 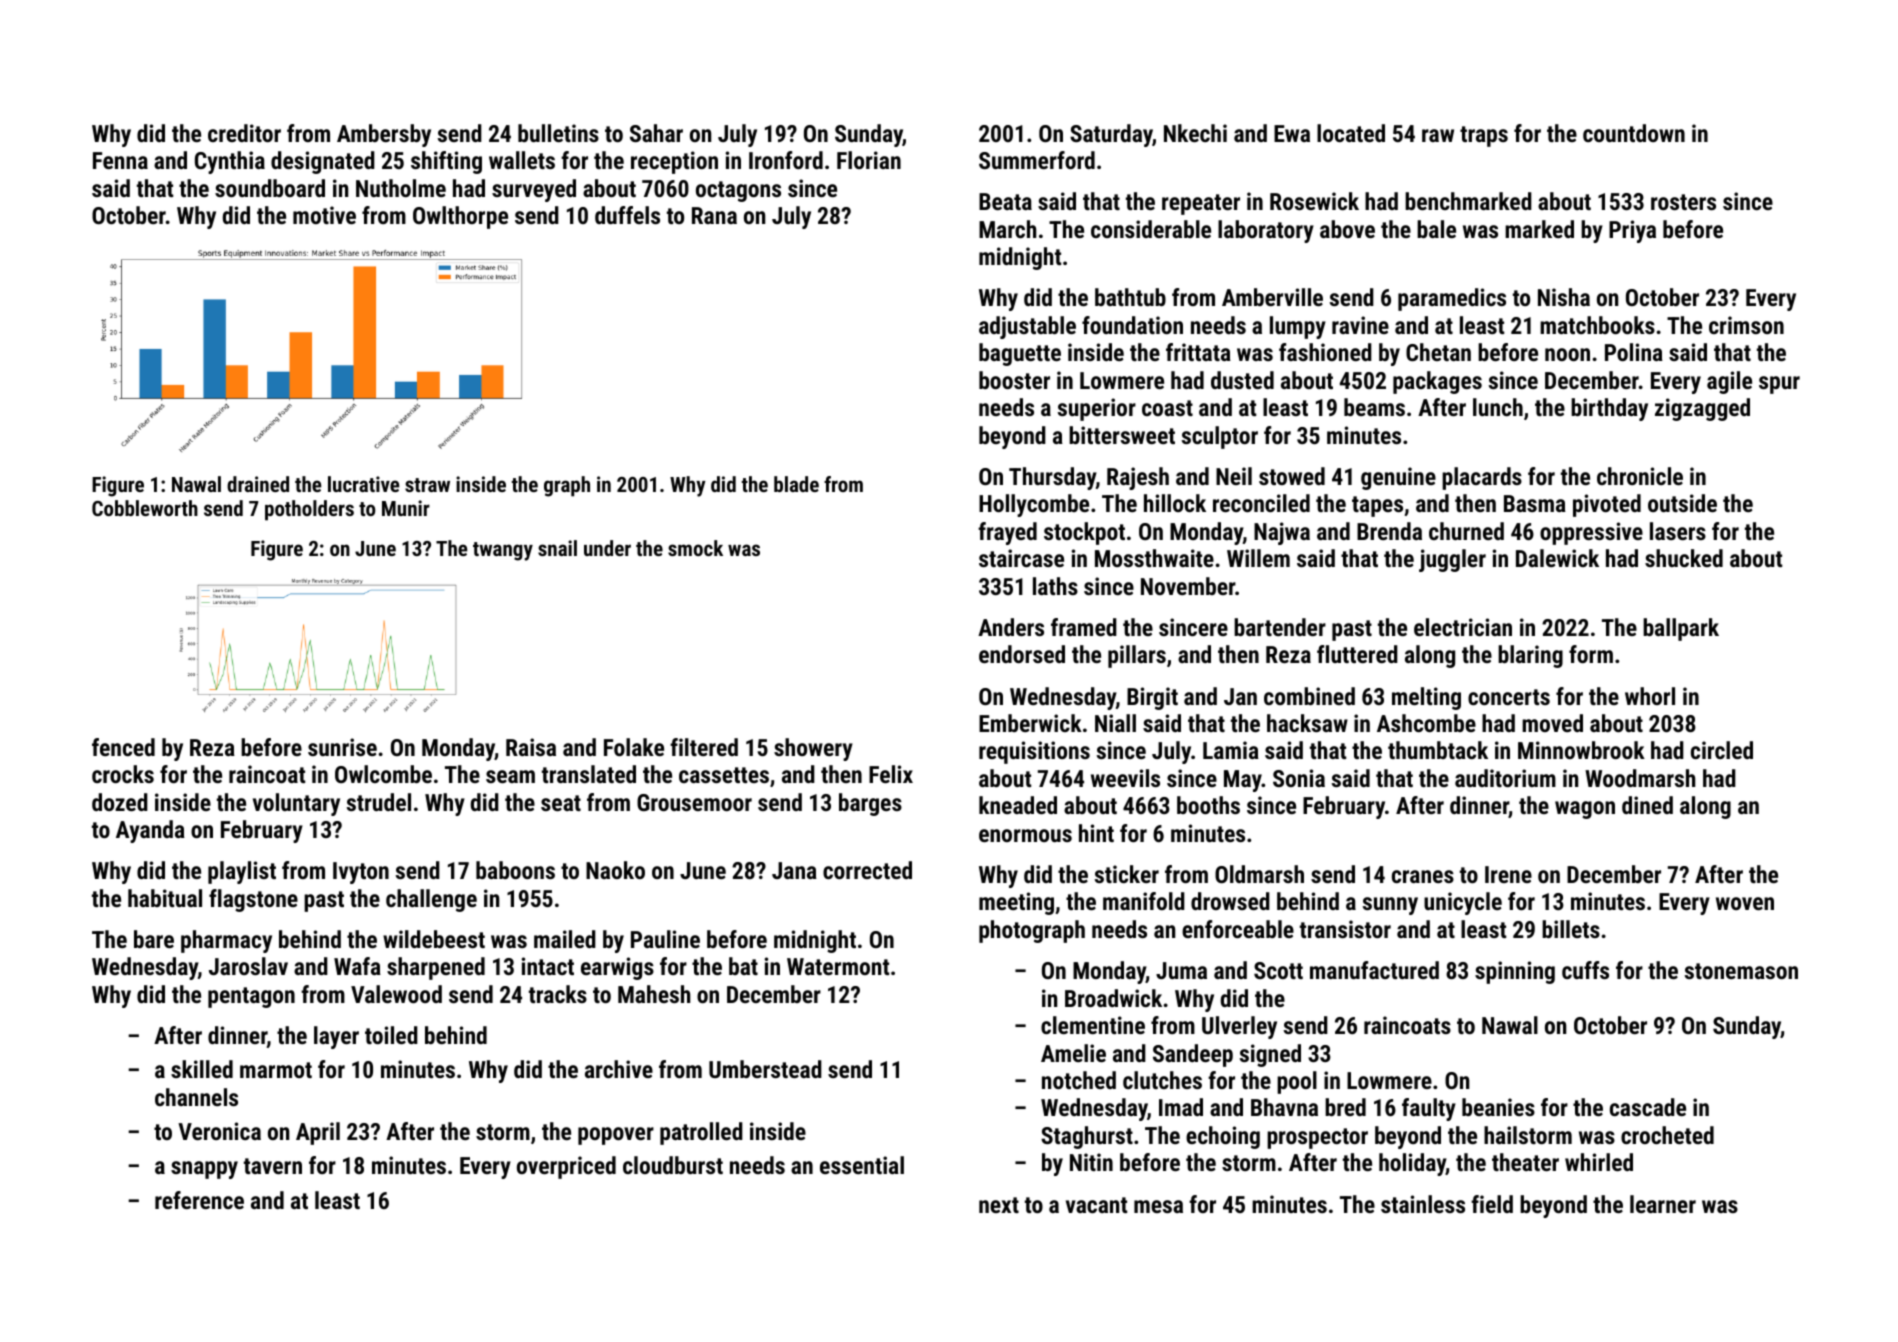 I want to click on stonemason, so click(x=1741, y=971).
